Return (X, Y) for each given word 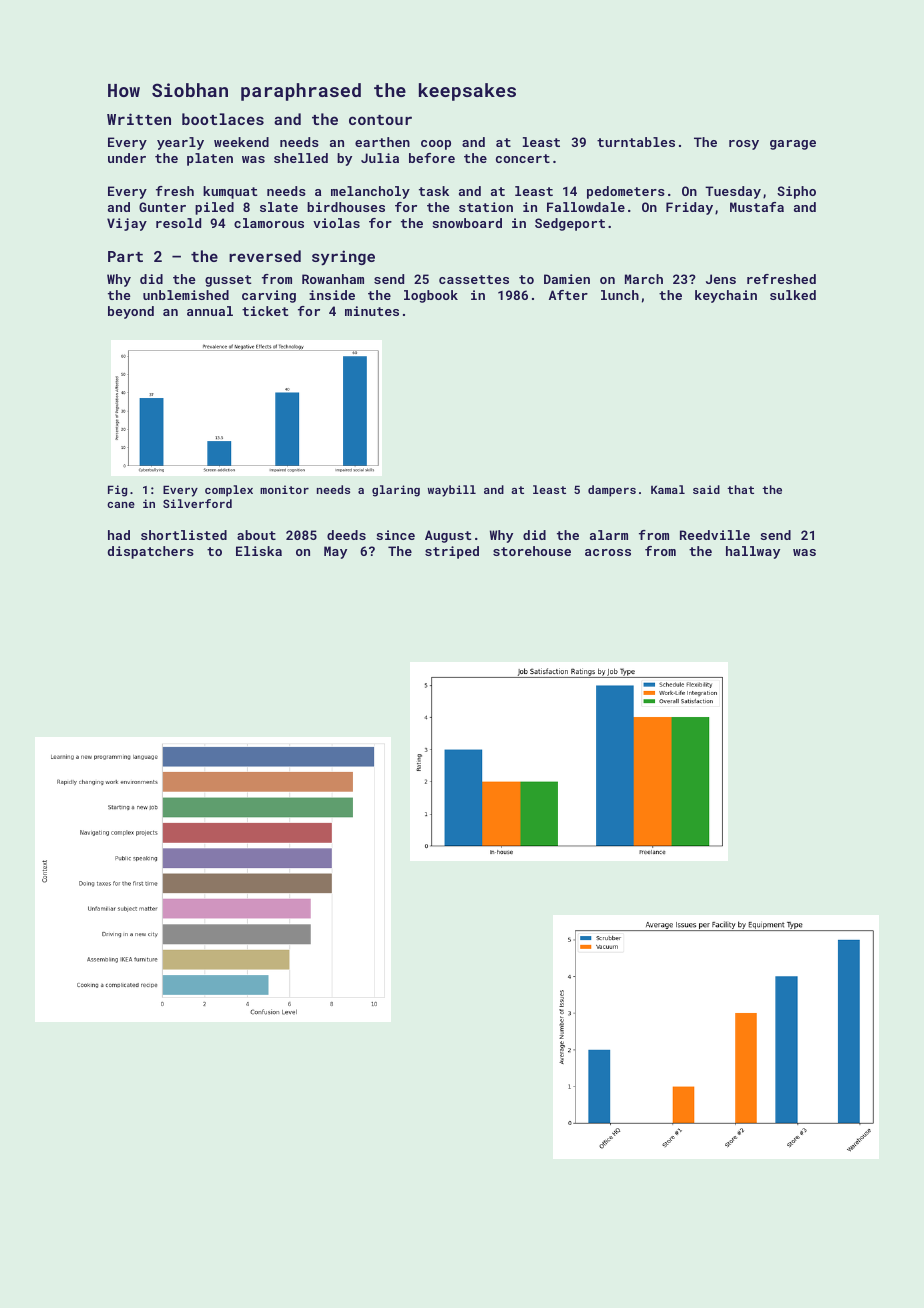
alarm (609, 535)
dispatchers (151, 552)
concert (523, 158)
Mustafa (757, 207)
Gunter (162, 207)
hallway (753, 552)
